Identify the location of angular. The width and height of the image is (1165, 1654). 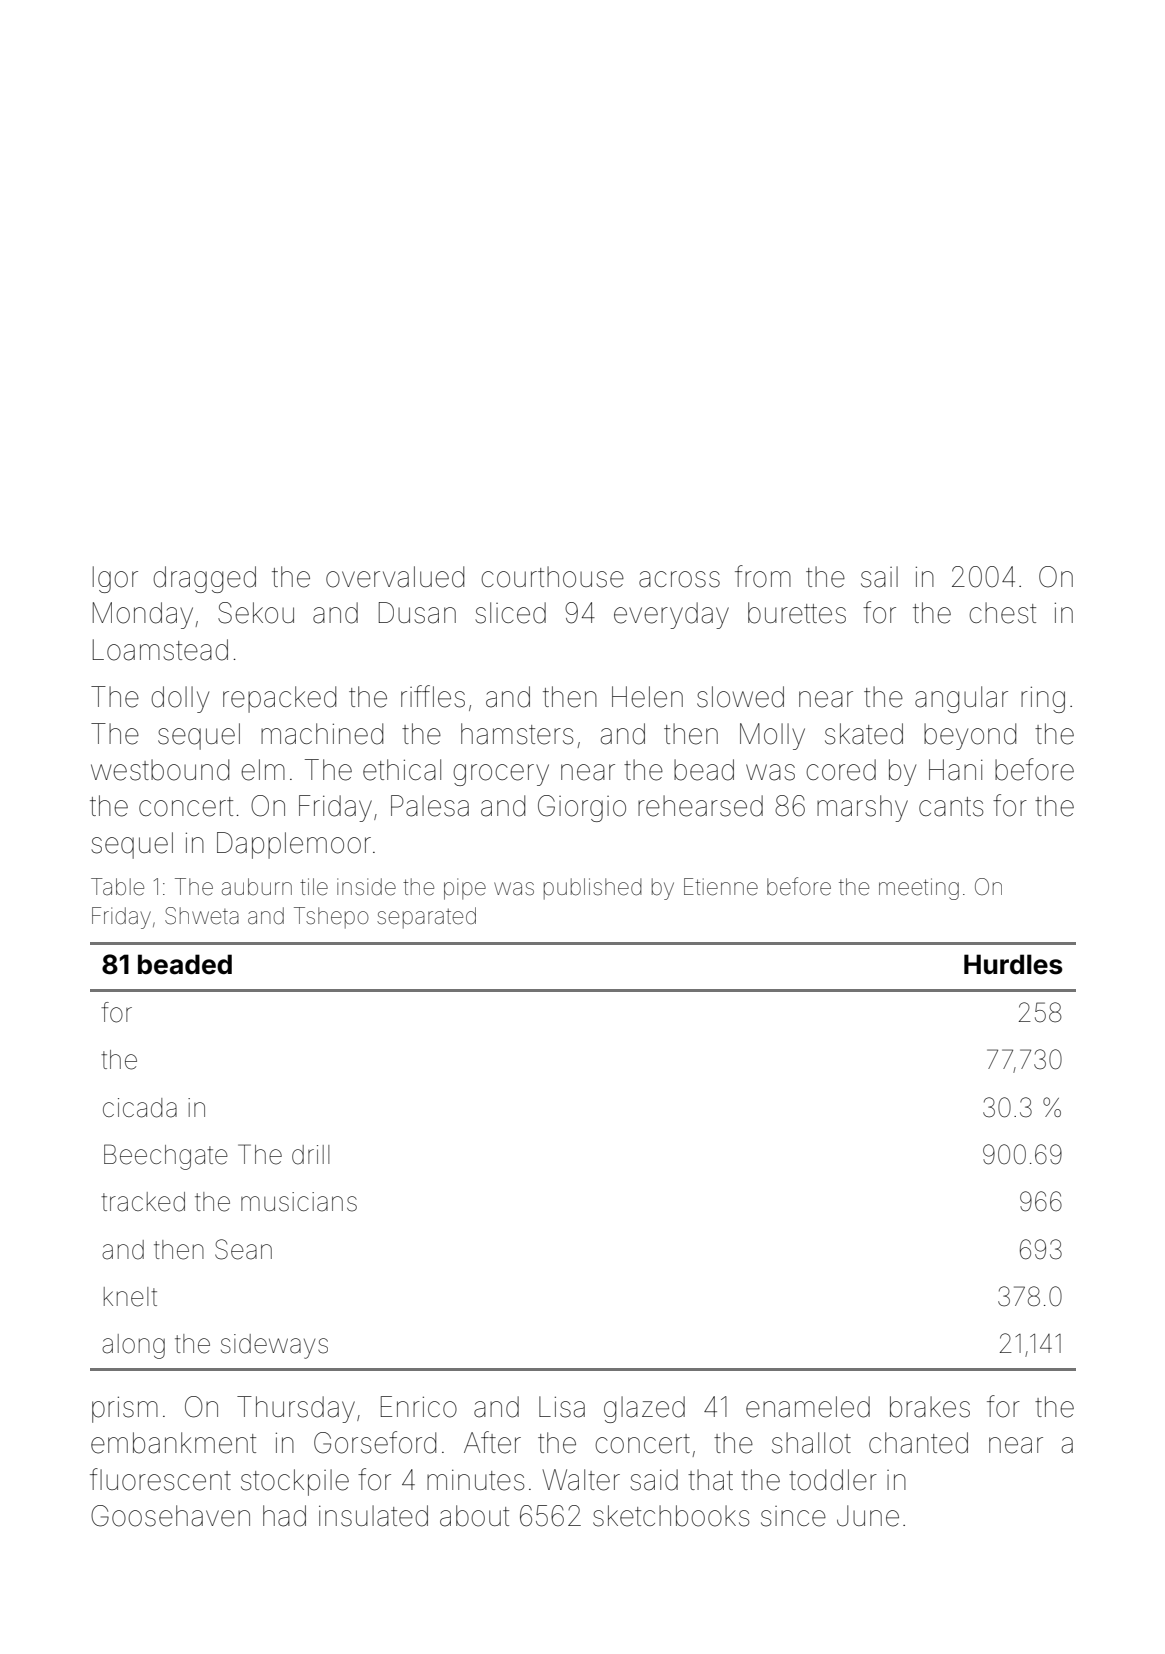
(961, 699).
